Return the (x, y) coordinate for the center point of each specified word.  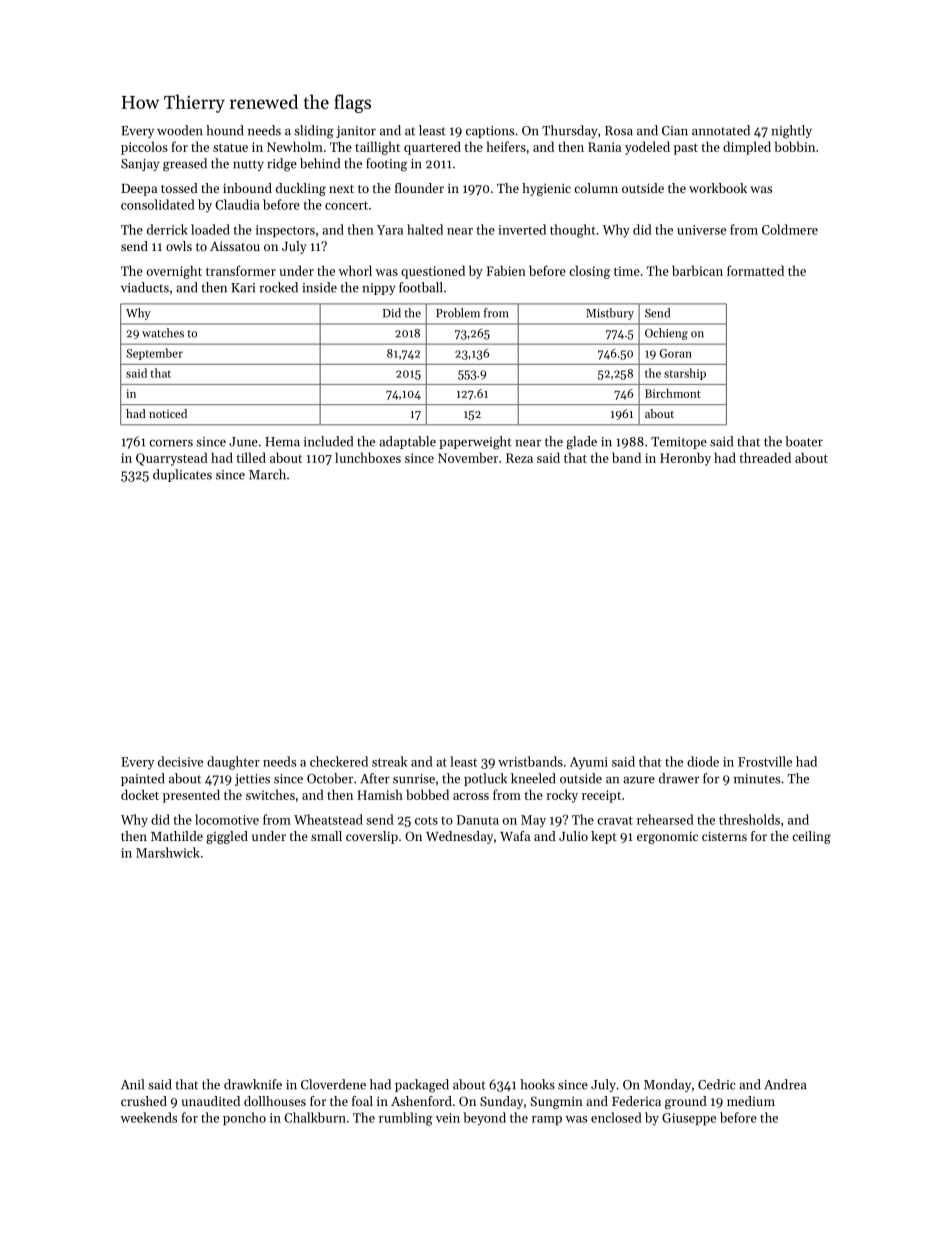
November (468, 457)
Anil (132, 1084)
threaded (765, 457)
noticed (168, 413)
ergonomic (667, 838)
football (421, 287)
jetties (252, 780)
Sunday (501, 1102)
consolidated (158, 204)
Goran (676, 353)
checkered (339, 761)
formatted (755, 270)
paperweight (475, 443)
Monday (667, 1085)
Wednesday (459, 837)
